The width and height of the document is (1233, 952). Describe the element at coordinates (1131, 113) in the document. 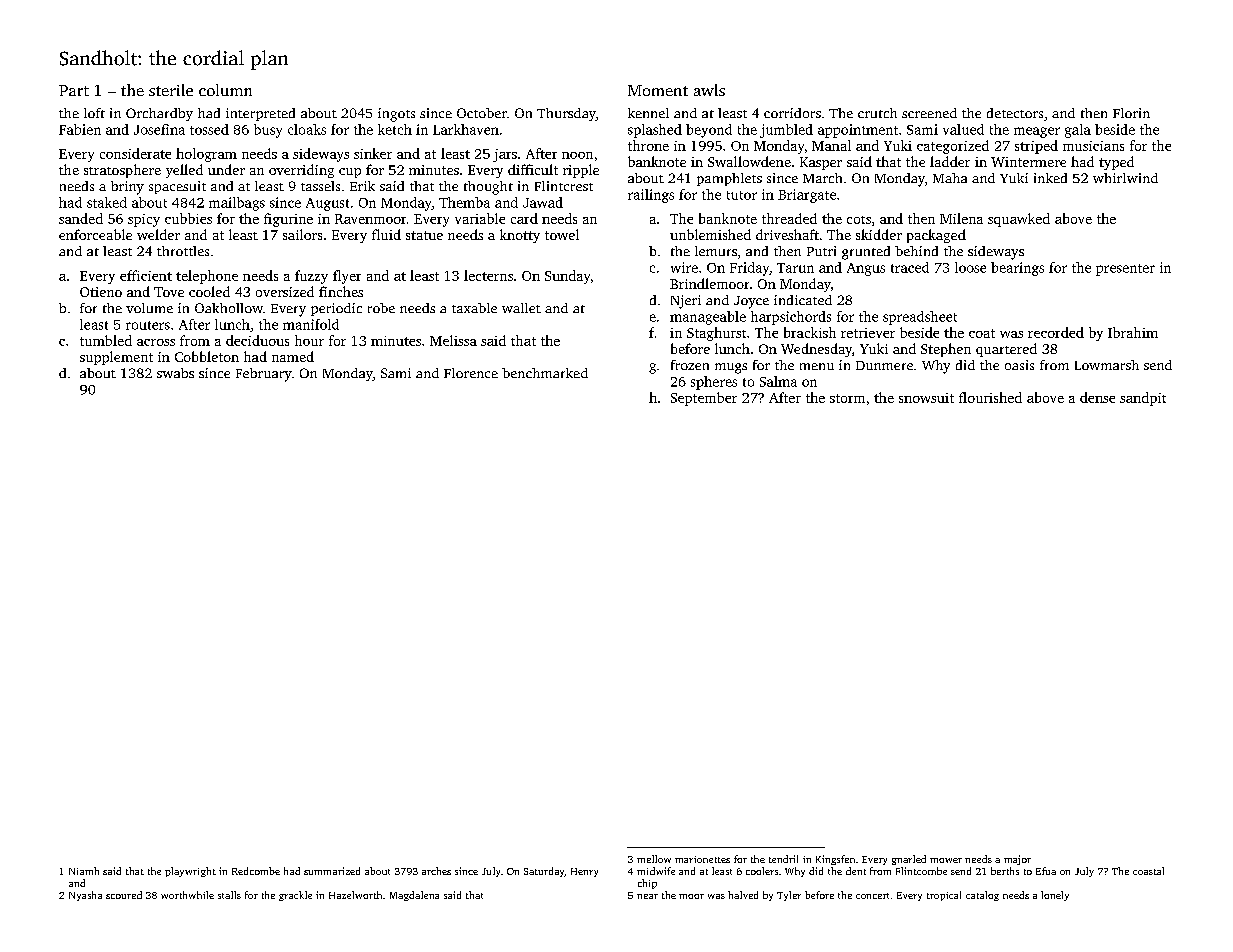

I see `Florin` at that location.
